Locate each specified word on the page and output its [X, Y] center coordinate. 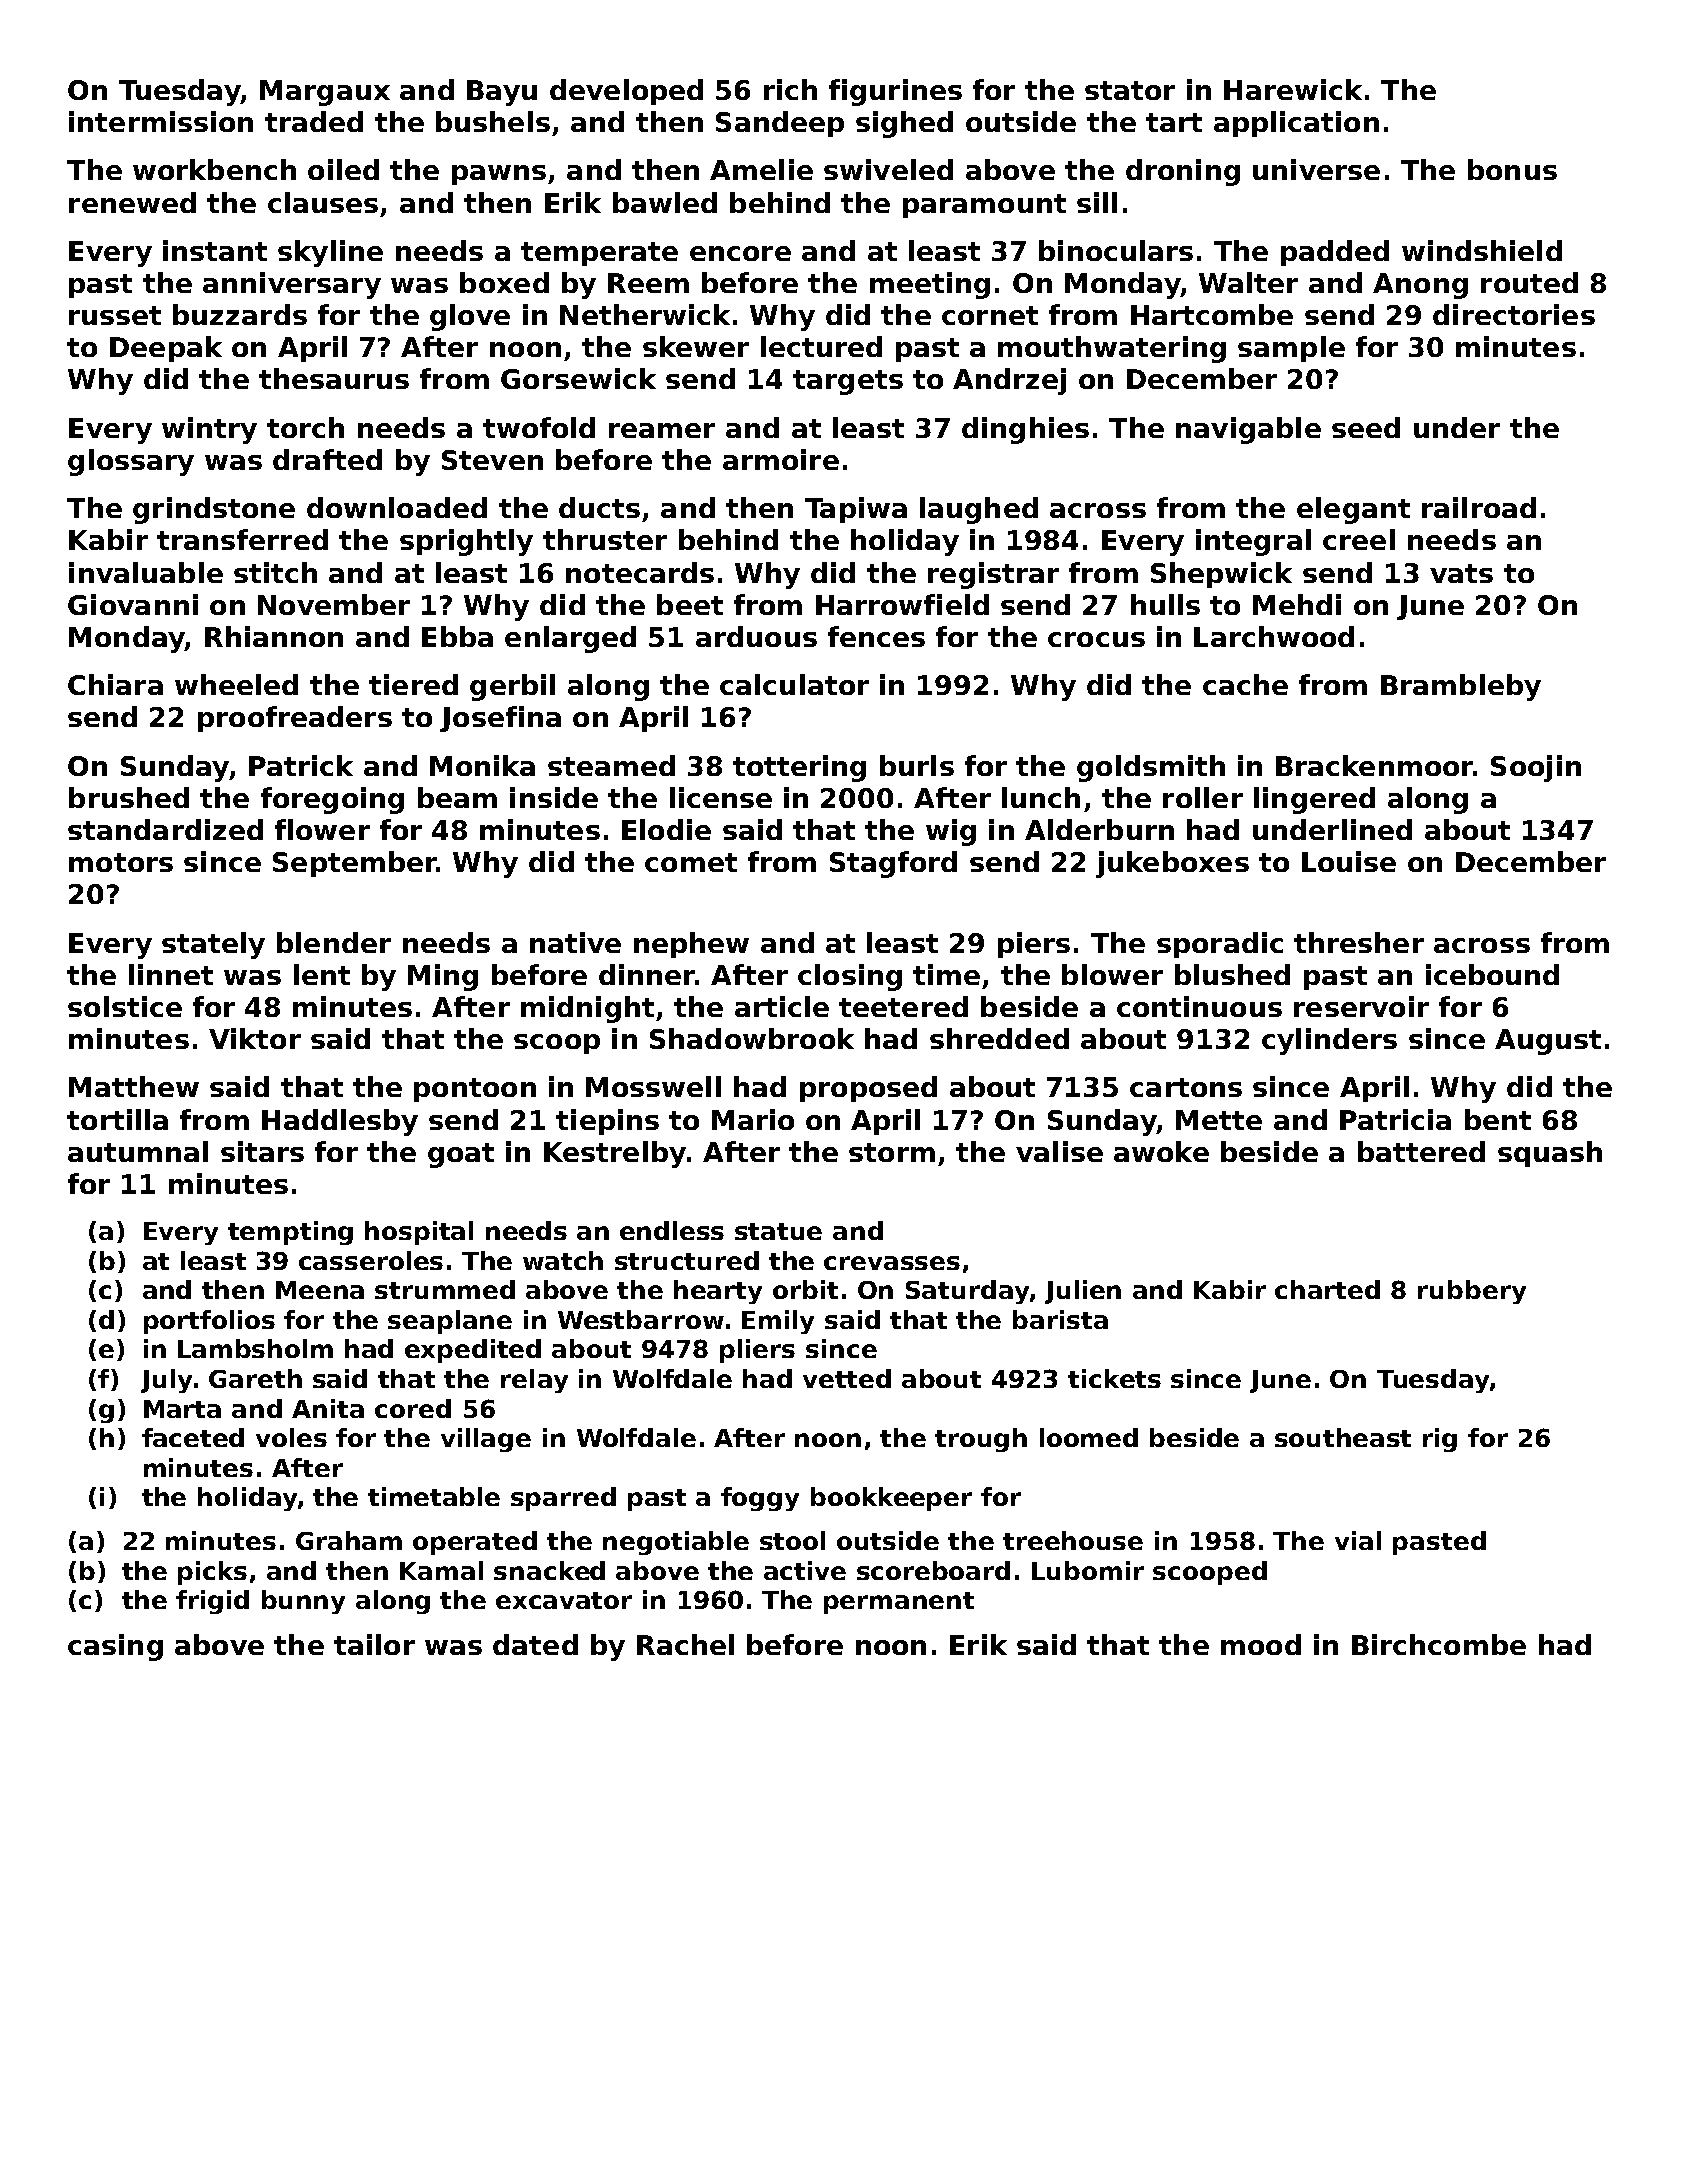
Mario [753, 1119]
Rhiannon [274, 636]
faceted [193, 1437]
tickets [1114, 1378]
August [1548, 1042]
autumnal [138, 1151]
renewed [132, 202]
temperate [599, 254]
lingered [1314, 800]
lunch [1041, 797]
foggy [760, 1499]
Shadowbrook [752, 1038]
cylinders [1329, 1041]
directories [1514, 314]
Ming [443, 977]
